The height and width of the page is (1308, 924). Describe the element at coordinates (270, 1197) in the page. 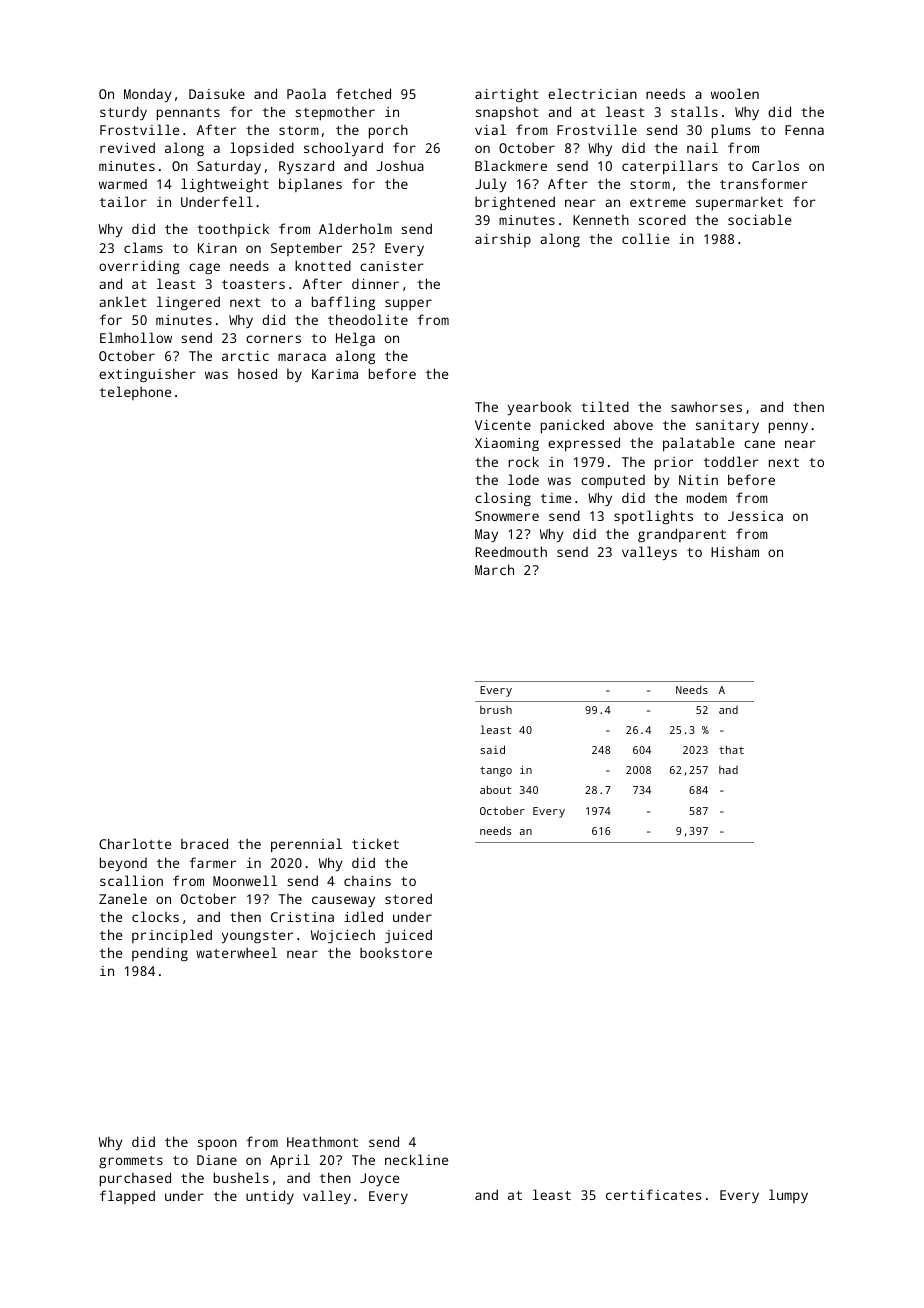

I see `untidy` at that location.
